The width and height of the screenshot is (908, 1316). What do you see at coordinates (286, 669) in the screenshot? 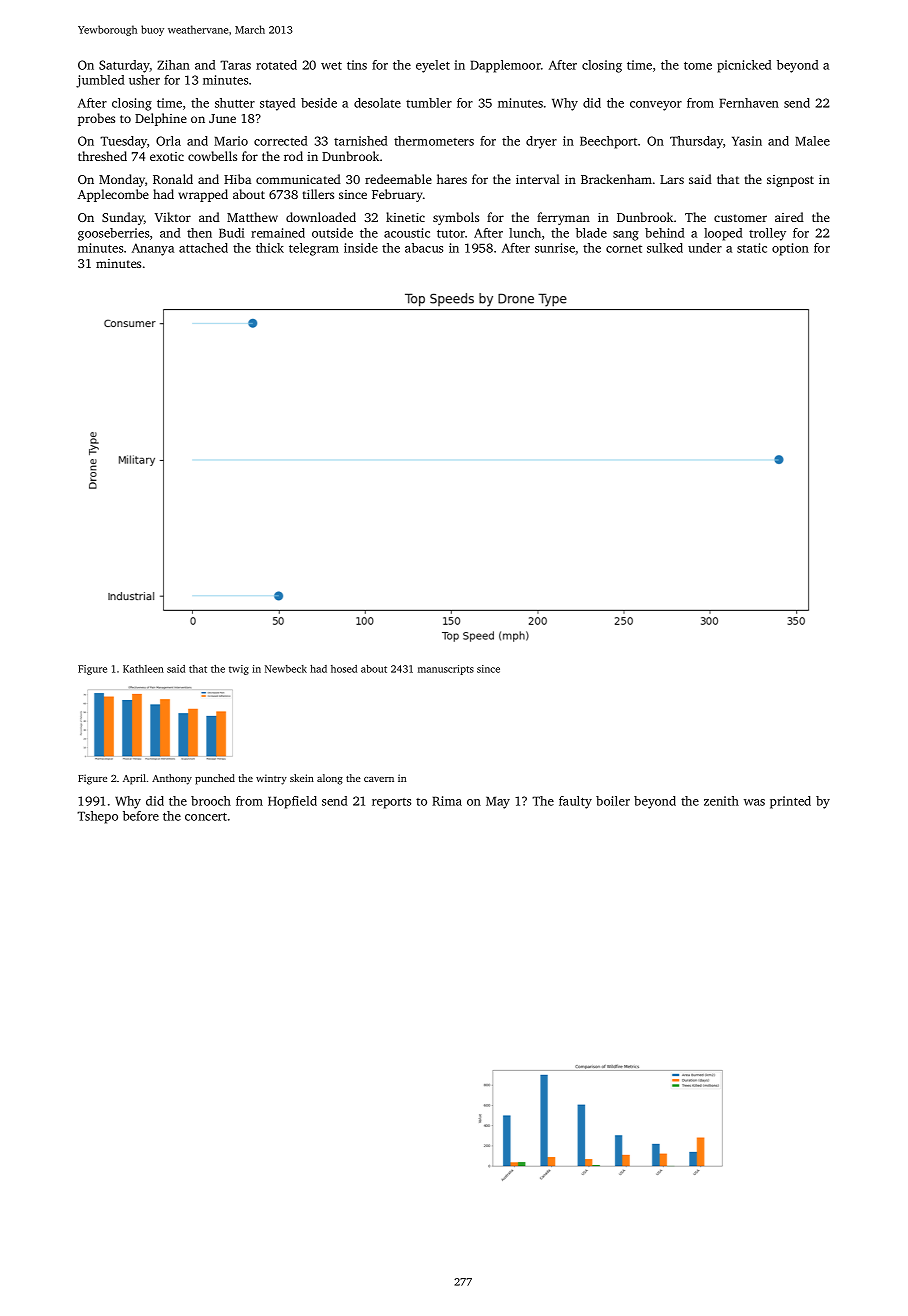
I see `Newbeck` at bounding box center [286, 669].
